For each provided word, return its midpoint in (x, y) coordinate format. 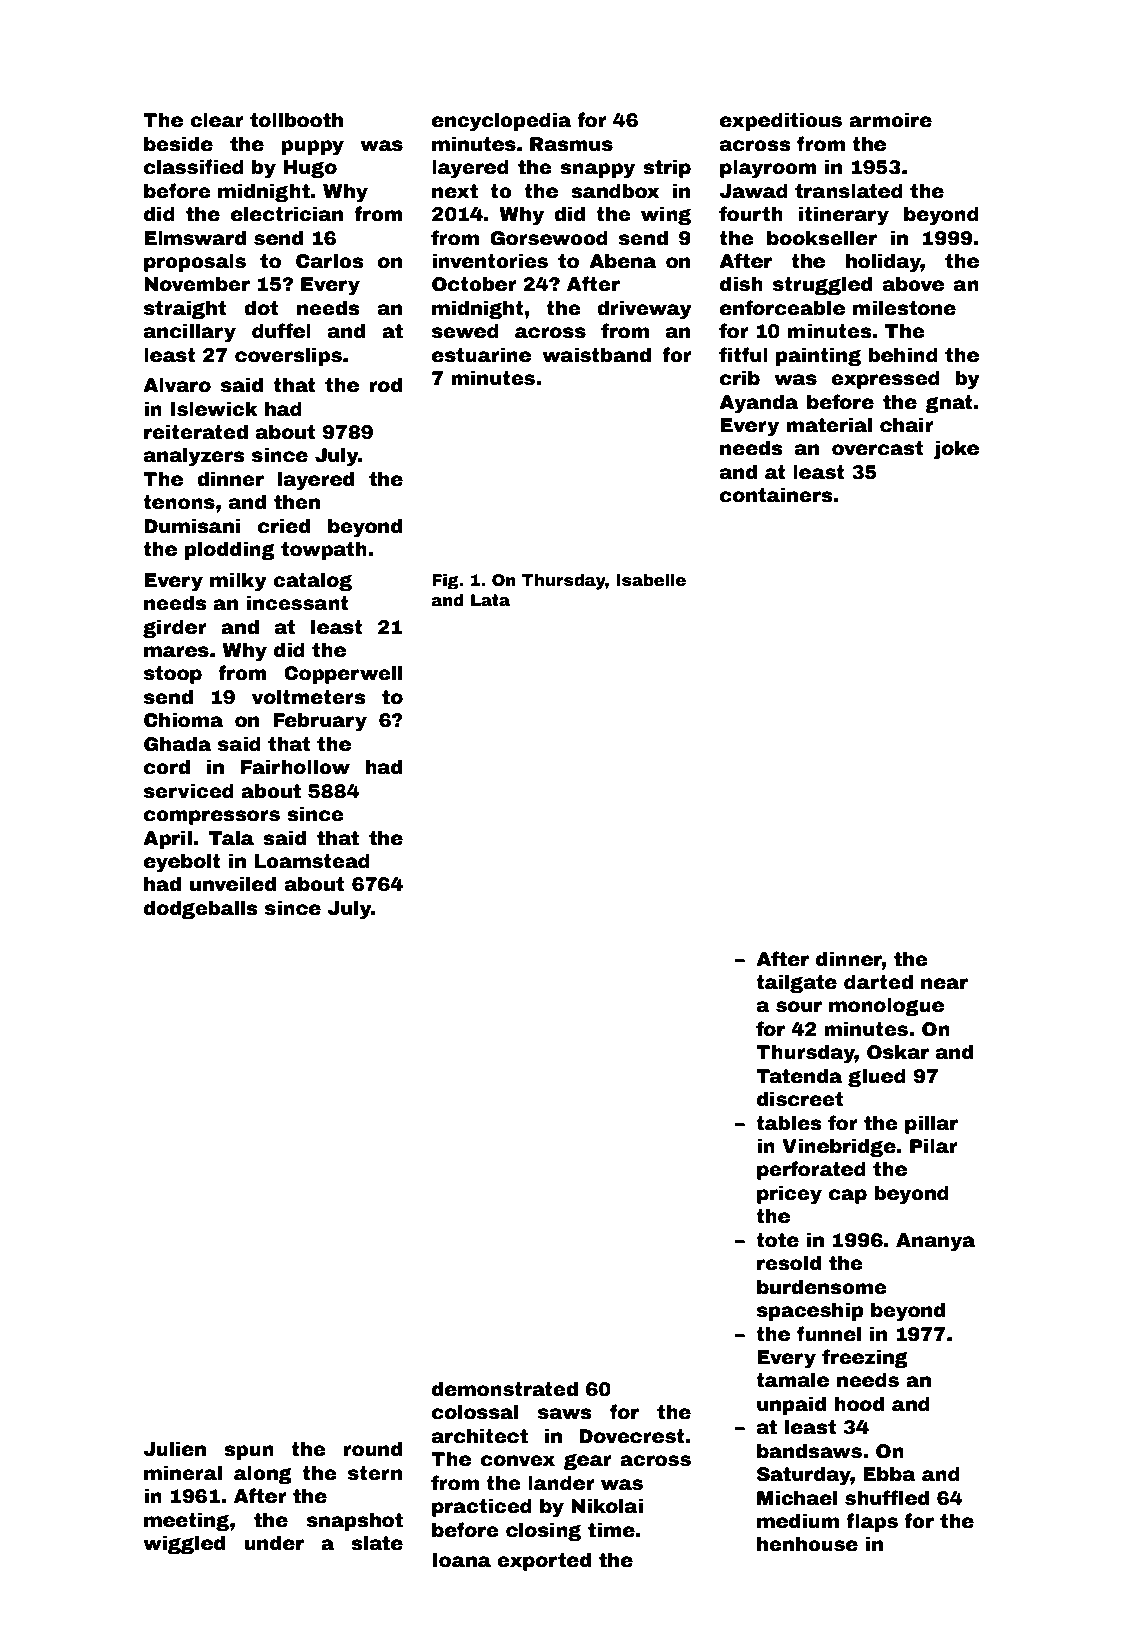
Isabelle (651, 580)
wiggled (184, 1544)
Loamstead (312, 861)
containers (776, 495)
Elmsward (195, 238)
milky (238, 581)
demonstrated (505, 1389)
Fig (445, 582)
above (913, 284)
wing (666, 215)
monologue (886, 1006)
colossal (475, 1412)
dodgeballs (201, 909)
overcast (877, 448)
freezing (865, 1358)
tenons (179, 502)
